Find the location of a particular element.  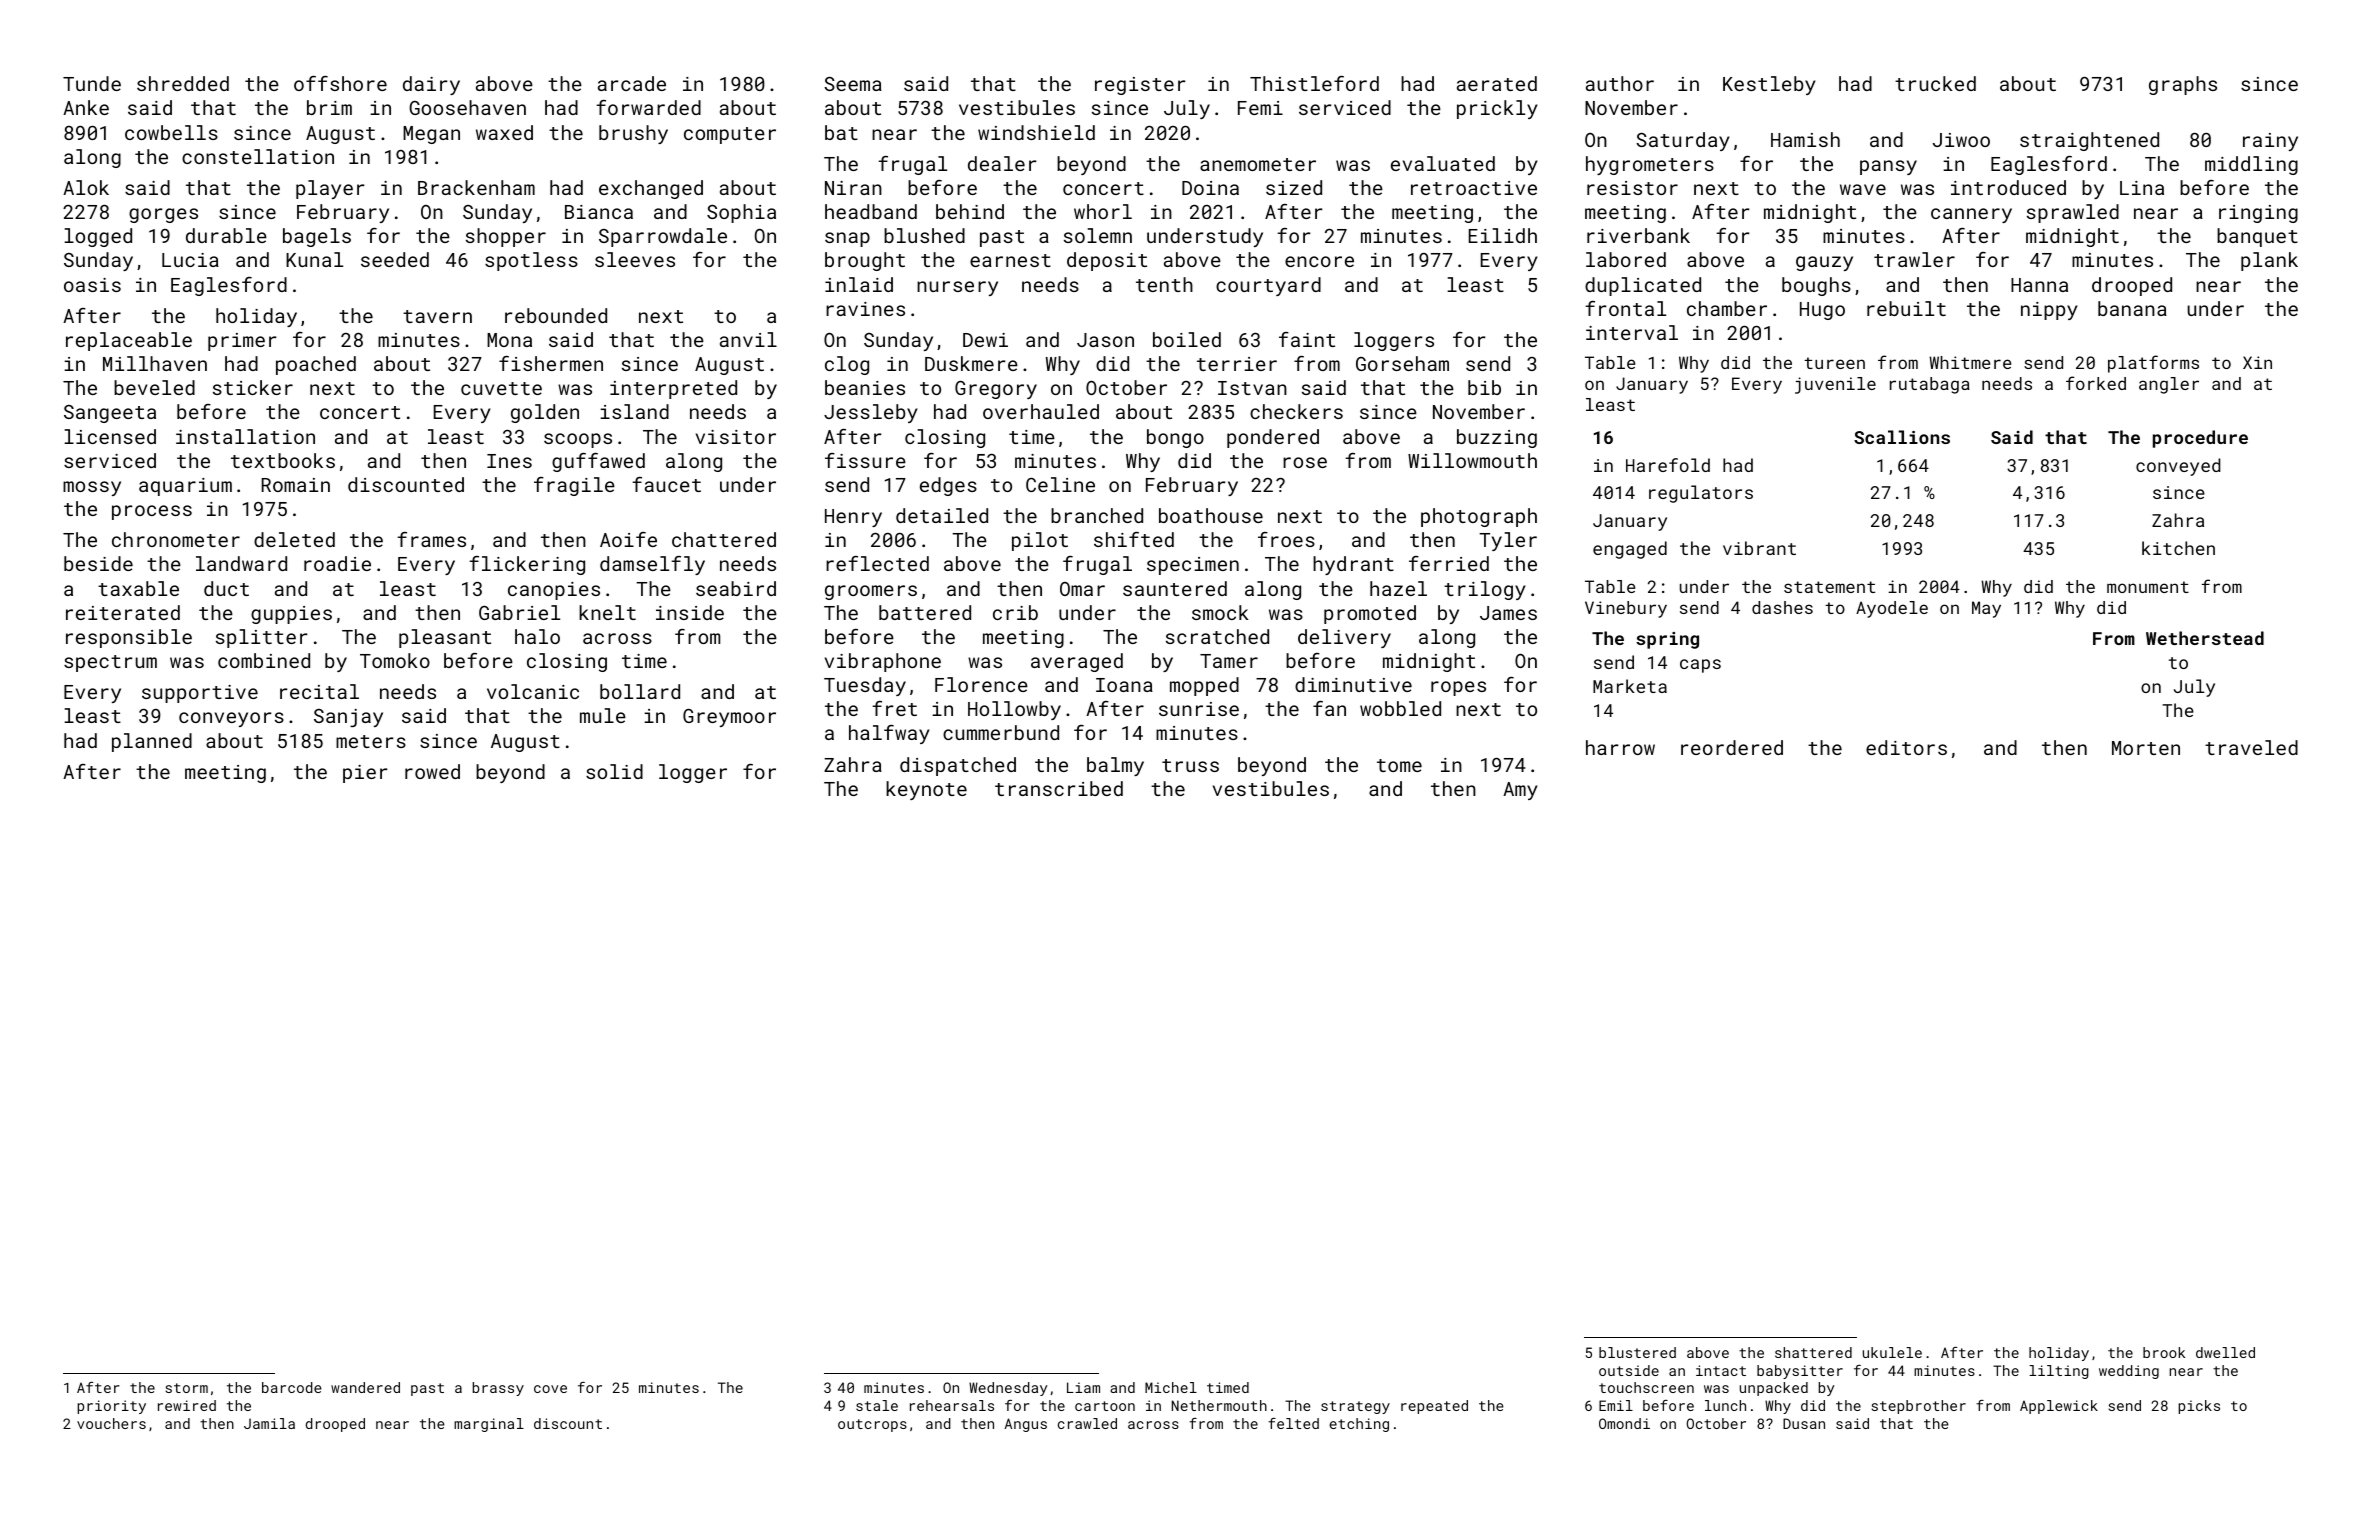

regulators is located at coordinates (1701, 494).
